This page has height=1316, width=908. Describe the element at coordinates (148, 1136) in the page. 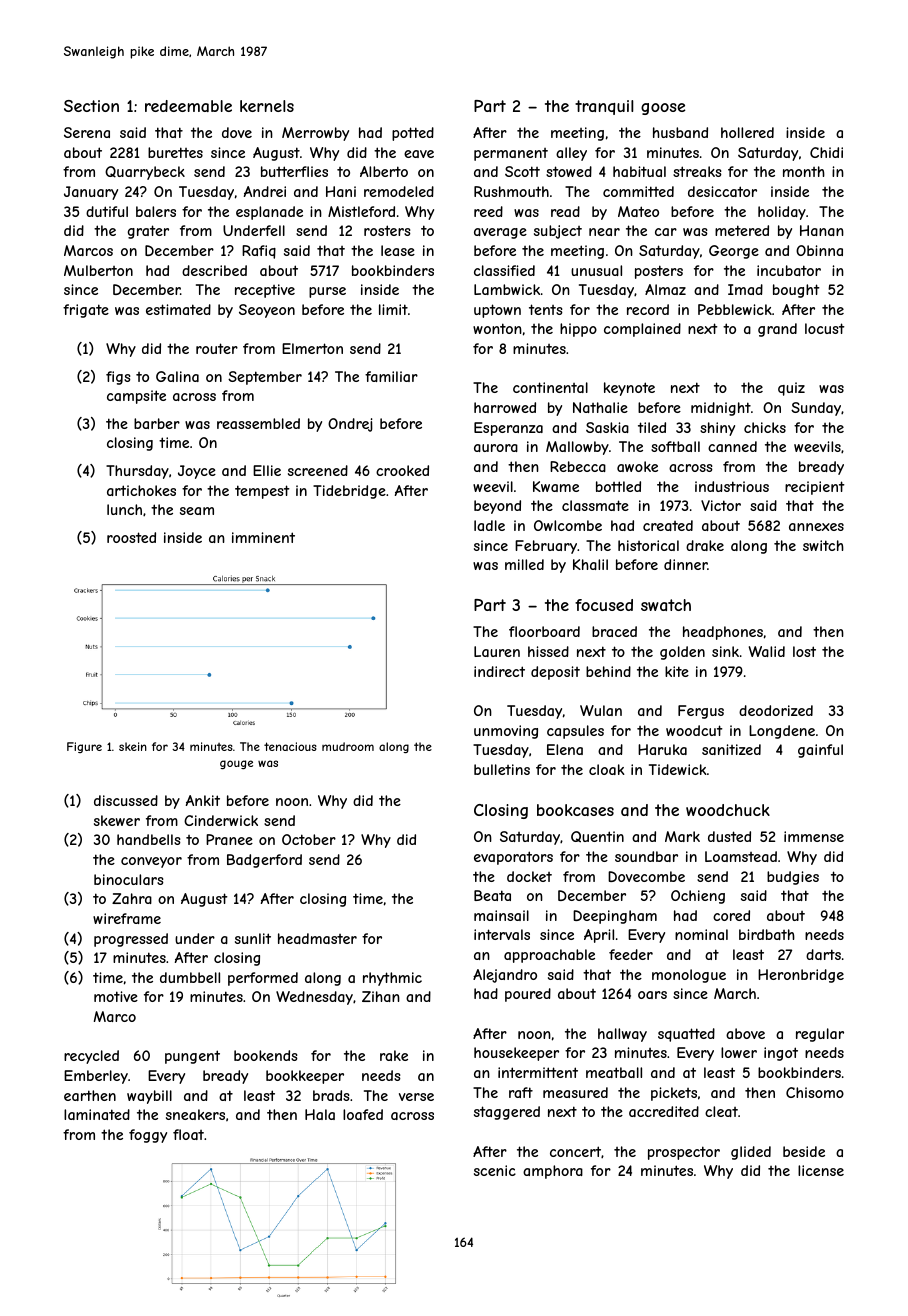

I see `foggy` at that location.
